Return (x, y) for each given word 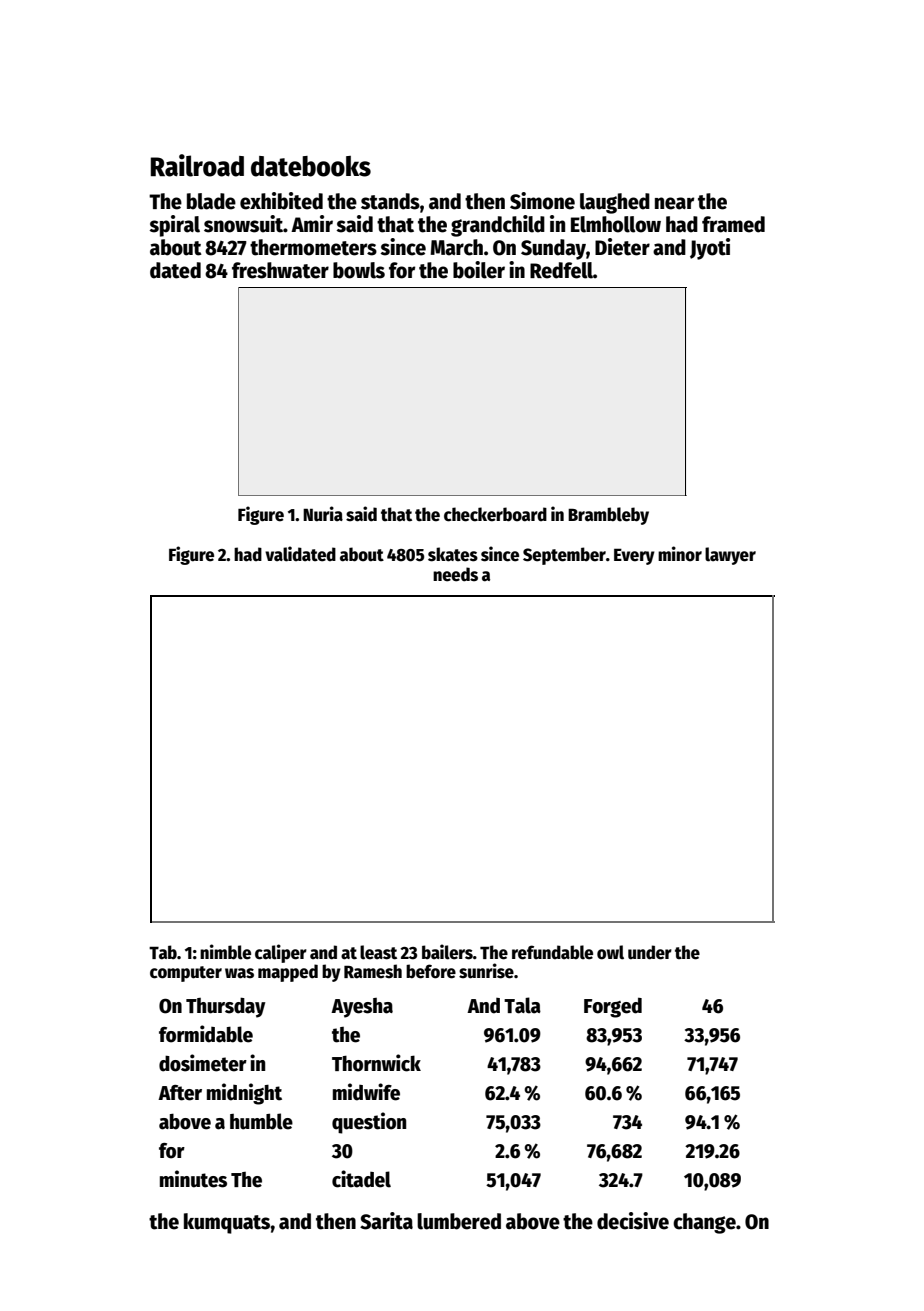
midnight (244, 1094)
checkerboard (495, 514)
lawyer (730, 556)
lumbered (459, 1221)
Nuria (323, 514)
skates (453, 554)
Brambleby (608, 516)
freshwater (280, 270)
